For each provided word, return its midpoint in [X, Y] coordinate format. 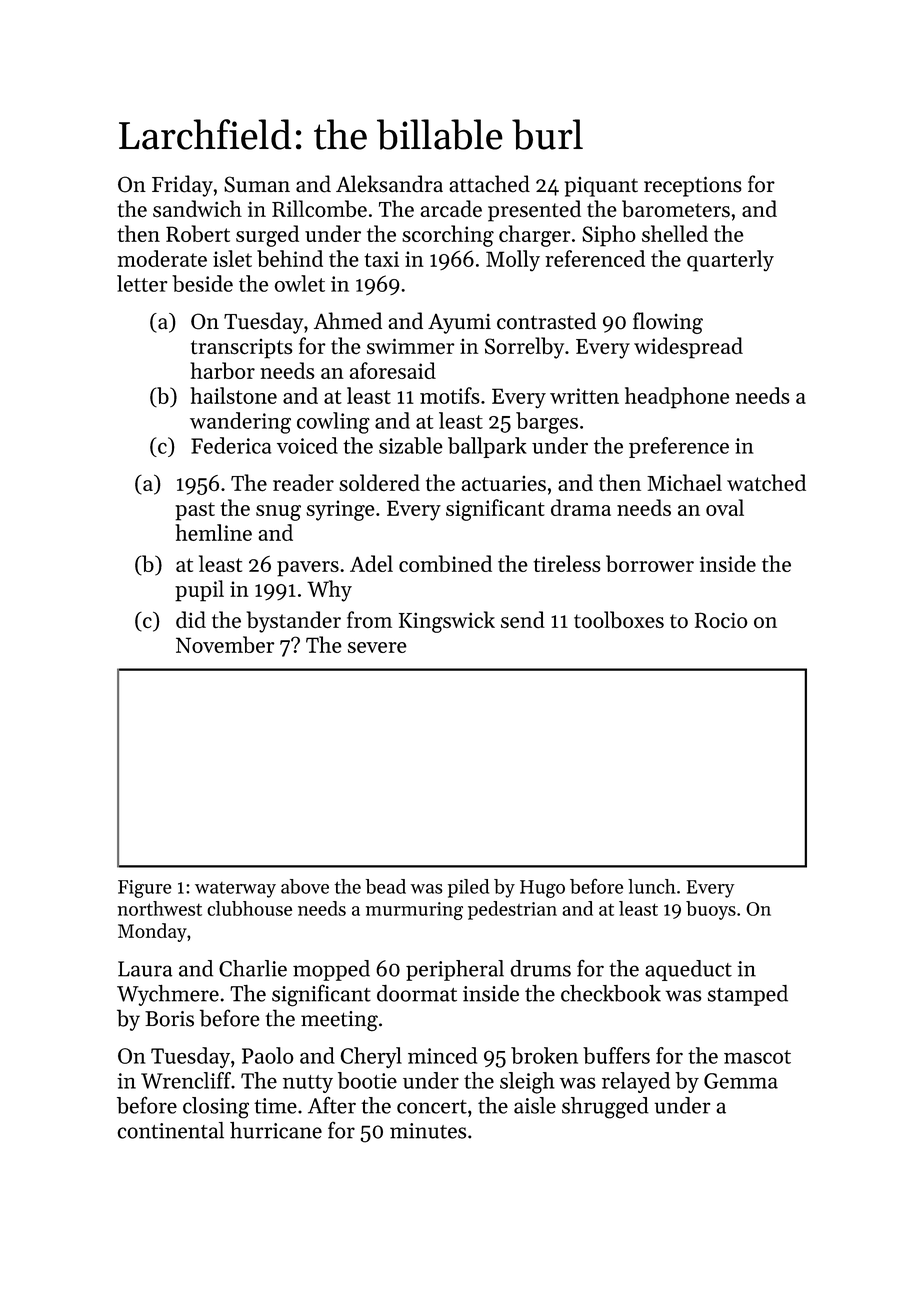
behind [290, 258]
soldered [379, 483]
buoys [711, 910]
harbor [222, 370]
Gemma [741, 1081]
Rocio [721, 620]
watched [766, 483]
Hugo [542, 889]
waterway [235, 890]
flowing [668, 323]
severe [377, 647]
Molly [513, 261]
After [332, 1105]
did [191, 619]
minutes [428, 1131]
